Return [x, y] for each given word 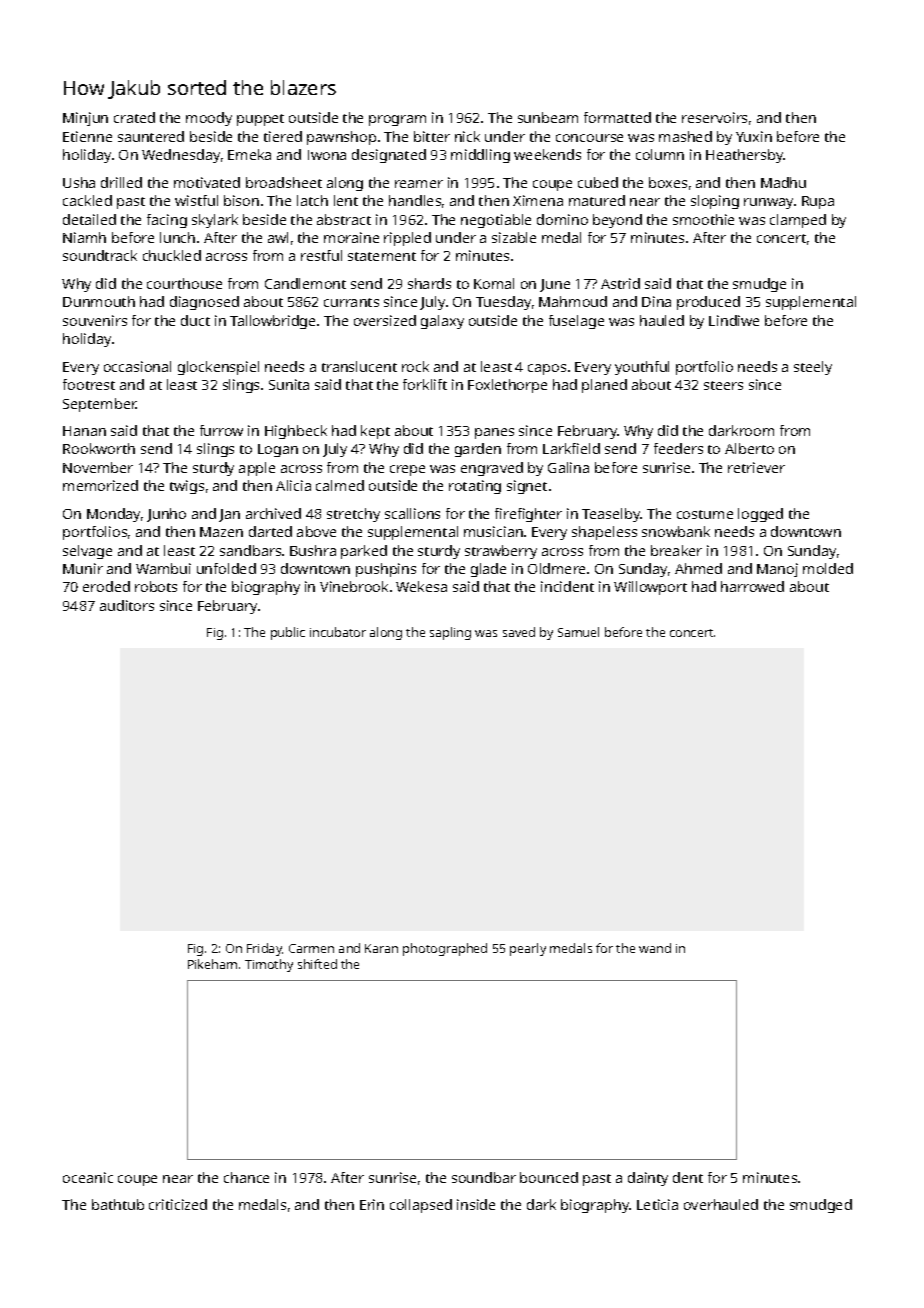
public [288, 633]
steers [723, 385]
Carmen [311, 948]
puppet [260, 120]
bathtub [118, 1204]
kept [375, 432]
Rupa [818, 202]
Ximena [538, 200]
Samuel [578, 632]
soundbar [484, 1177]
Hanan [84, 431]
